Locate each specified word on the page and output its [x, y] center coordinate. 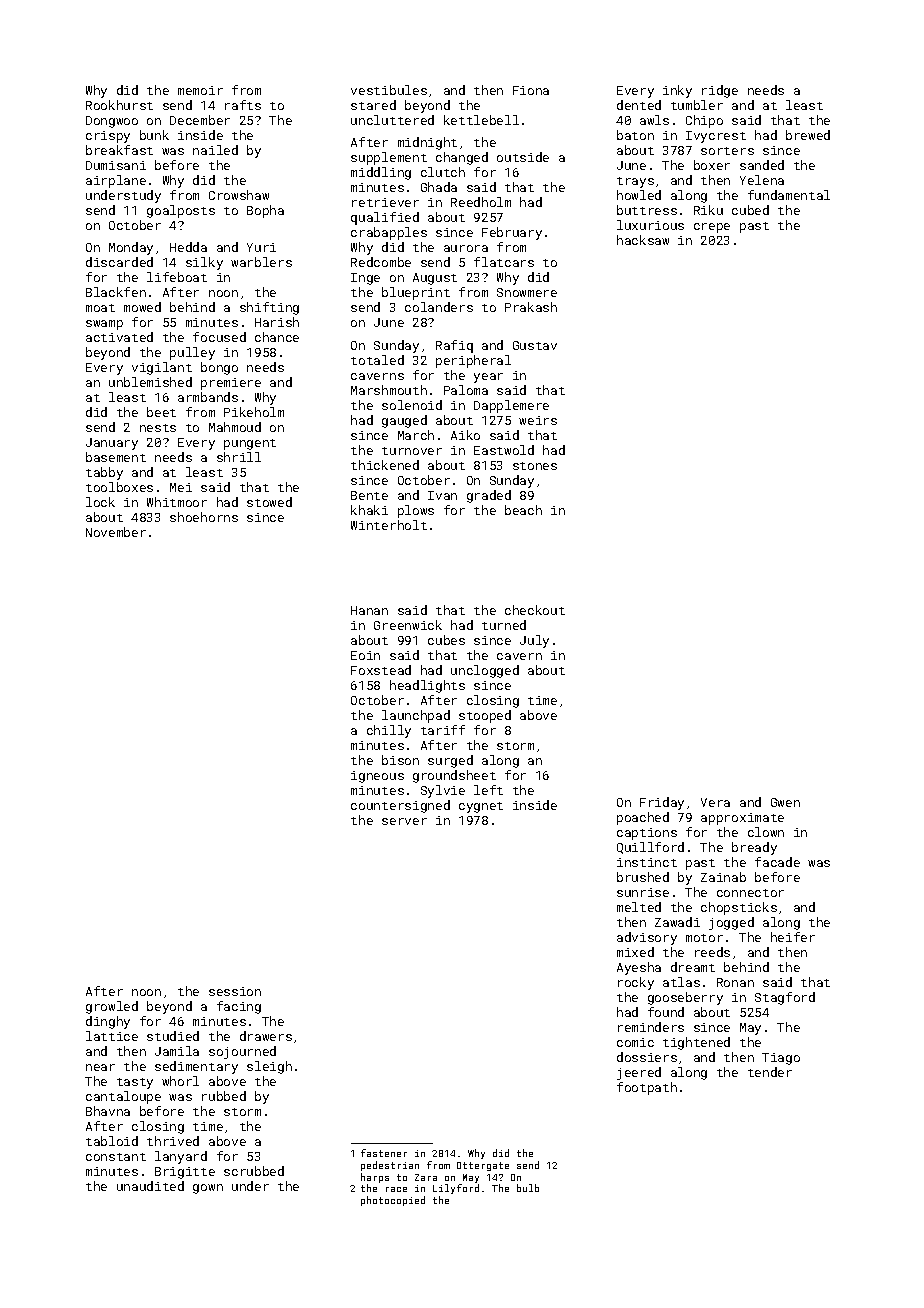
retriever [385, 202]
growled [112, 1007]
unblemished [150, 382]
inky [677, 91]
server [404, 821]
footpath [647, 1088]
